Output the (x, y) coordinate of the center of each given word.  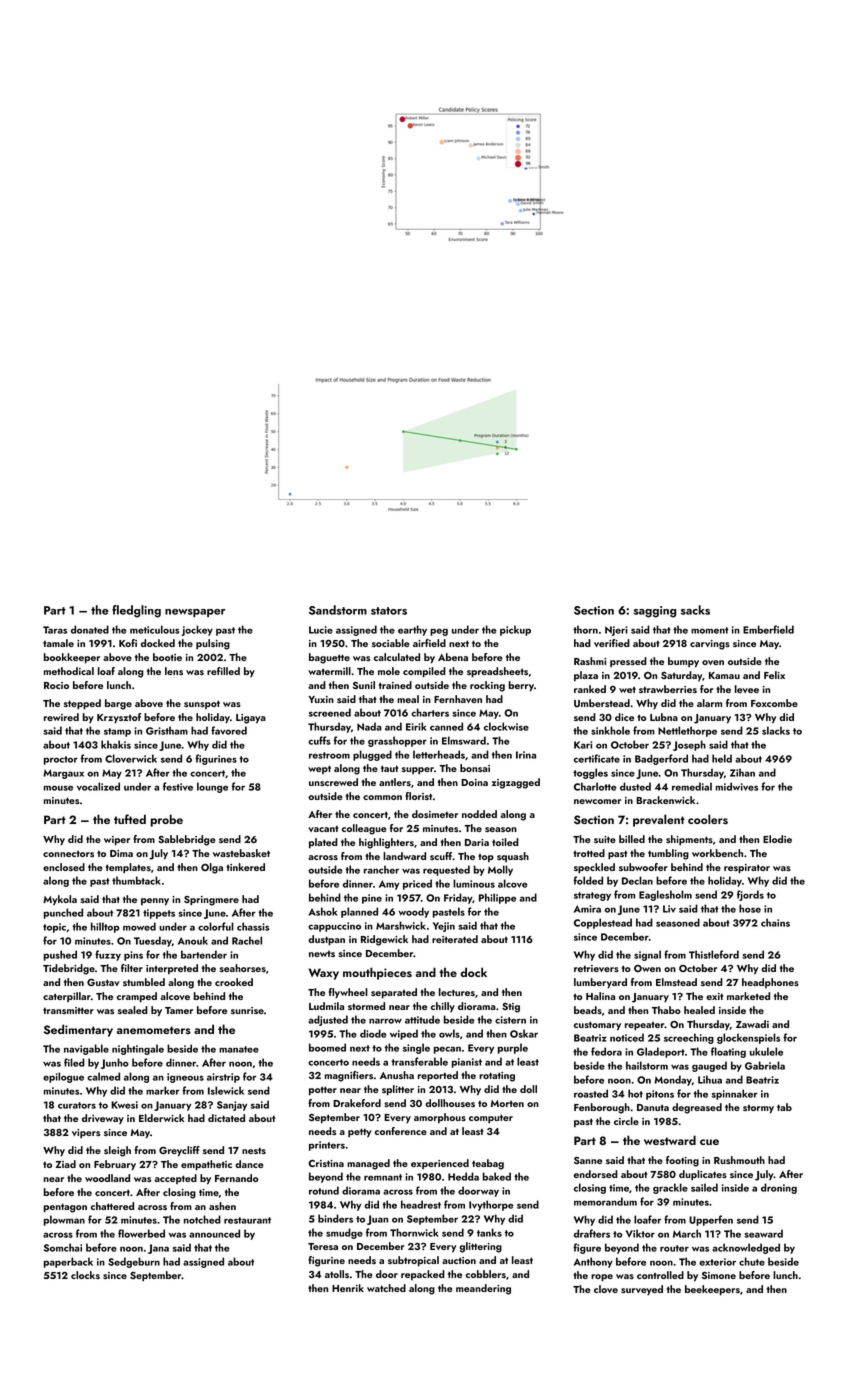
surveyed (642, 1290)
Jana (158, 1249)
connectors (68, 854)
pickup (515, 630)
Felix (774, 675)
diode (373, 1033)
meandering (483, 1289)
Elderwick (161, 1118)
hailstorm (647, 1065)
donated (90, 629)
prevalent (659, 820)
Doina (474, 782)
